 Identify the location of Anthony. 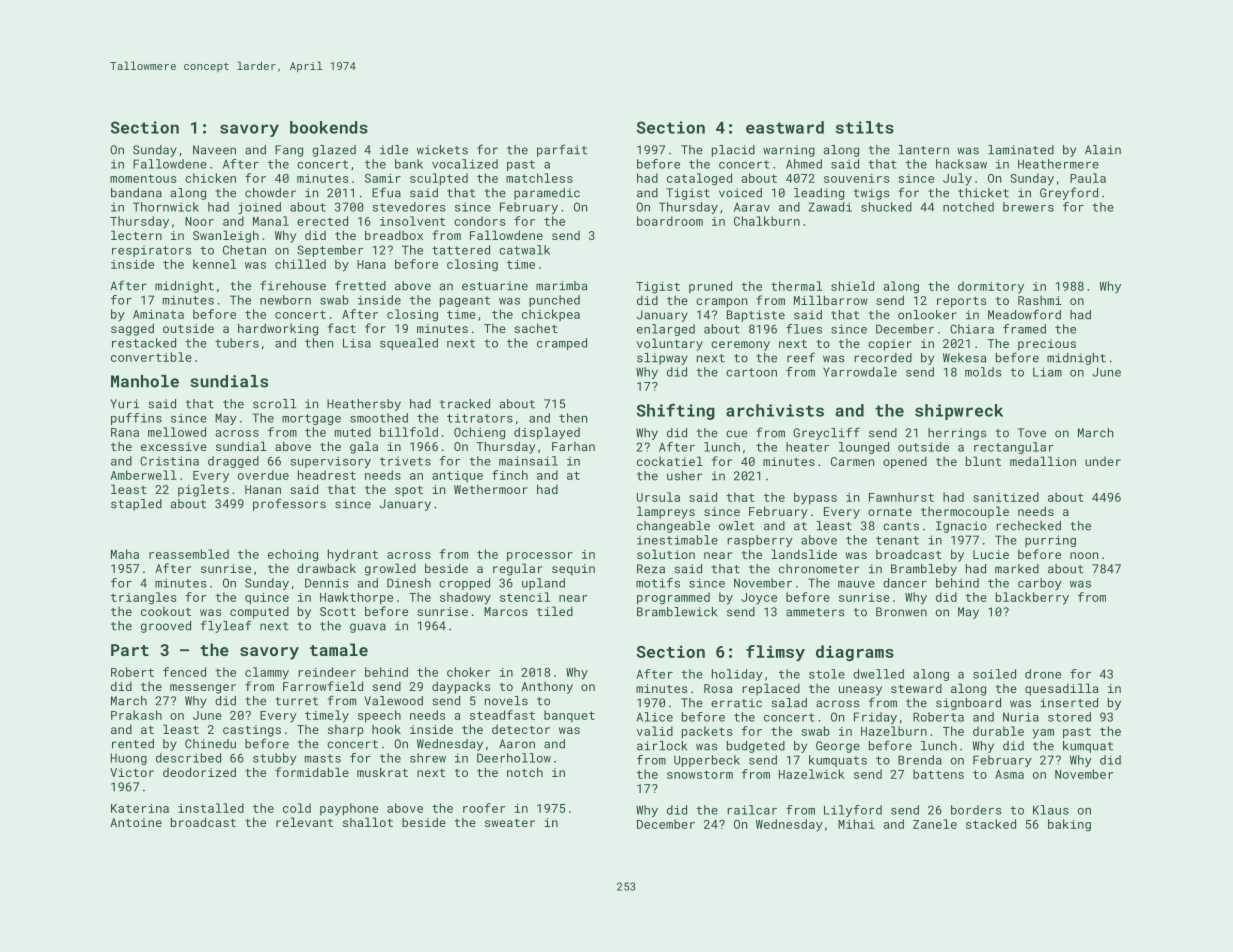
(547, 688).
